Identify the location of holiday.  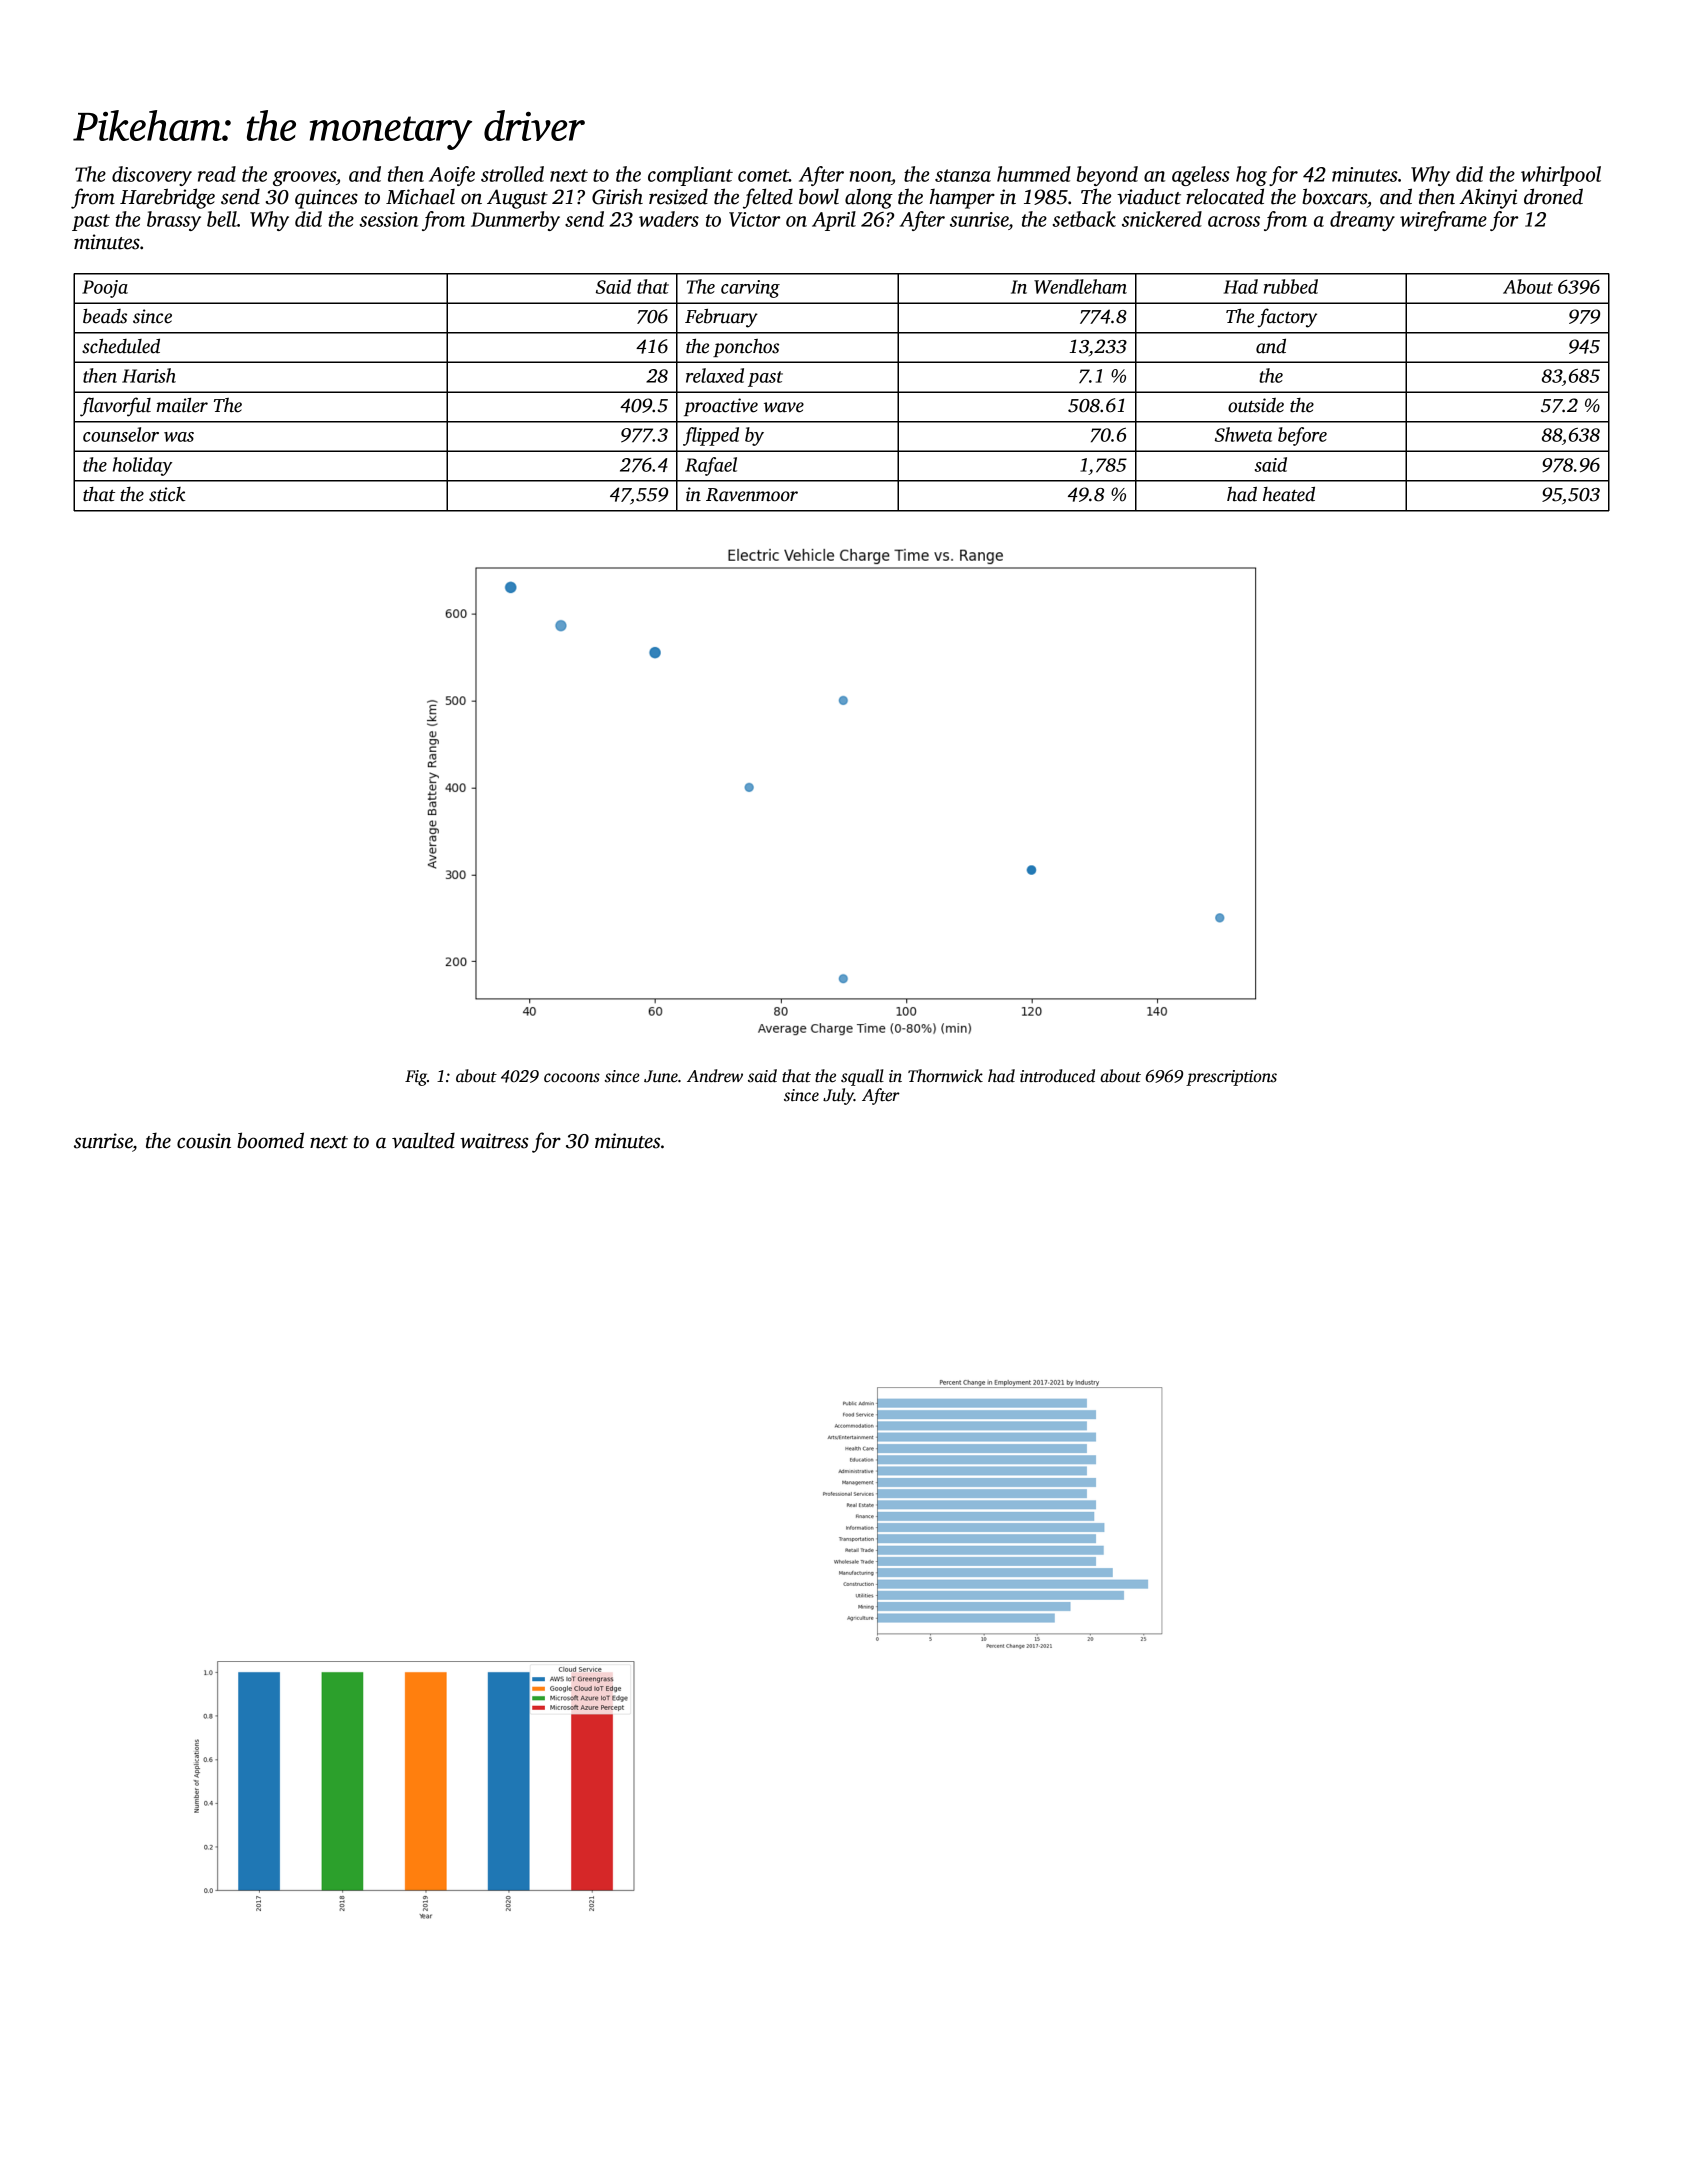
(142, 466).
